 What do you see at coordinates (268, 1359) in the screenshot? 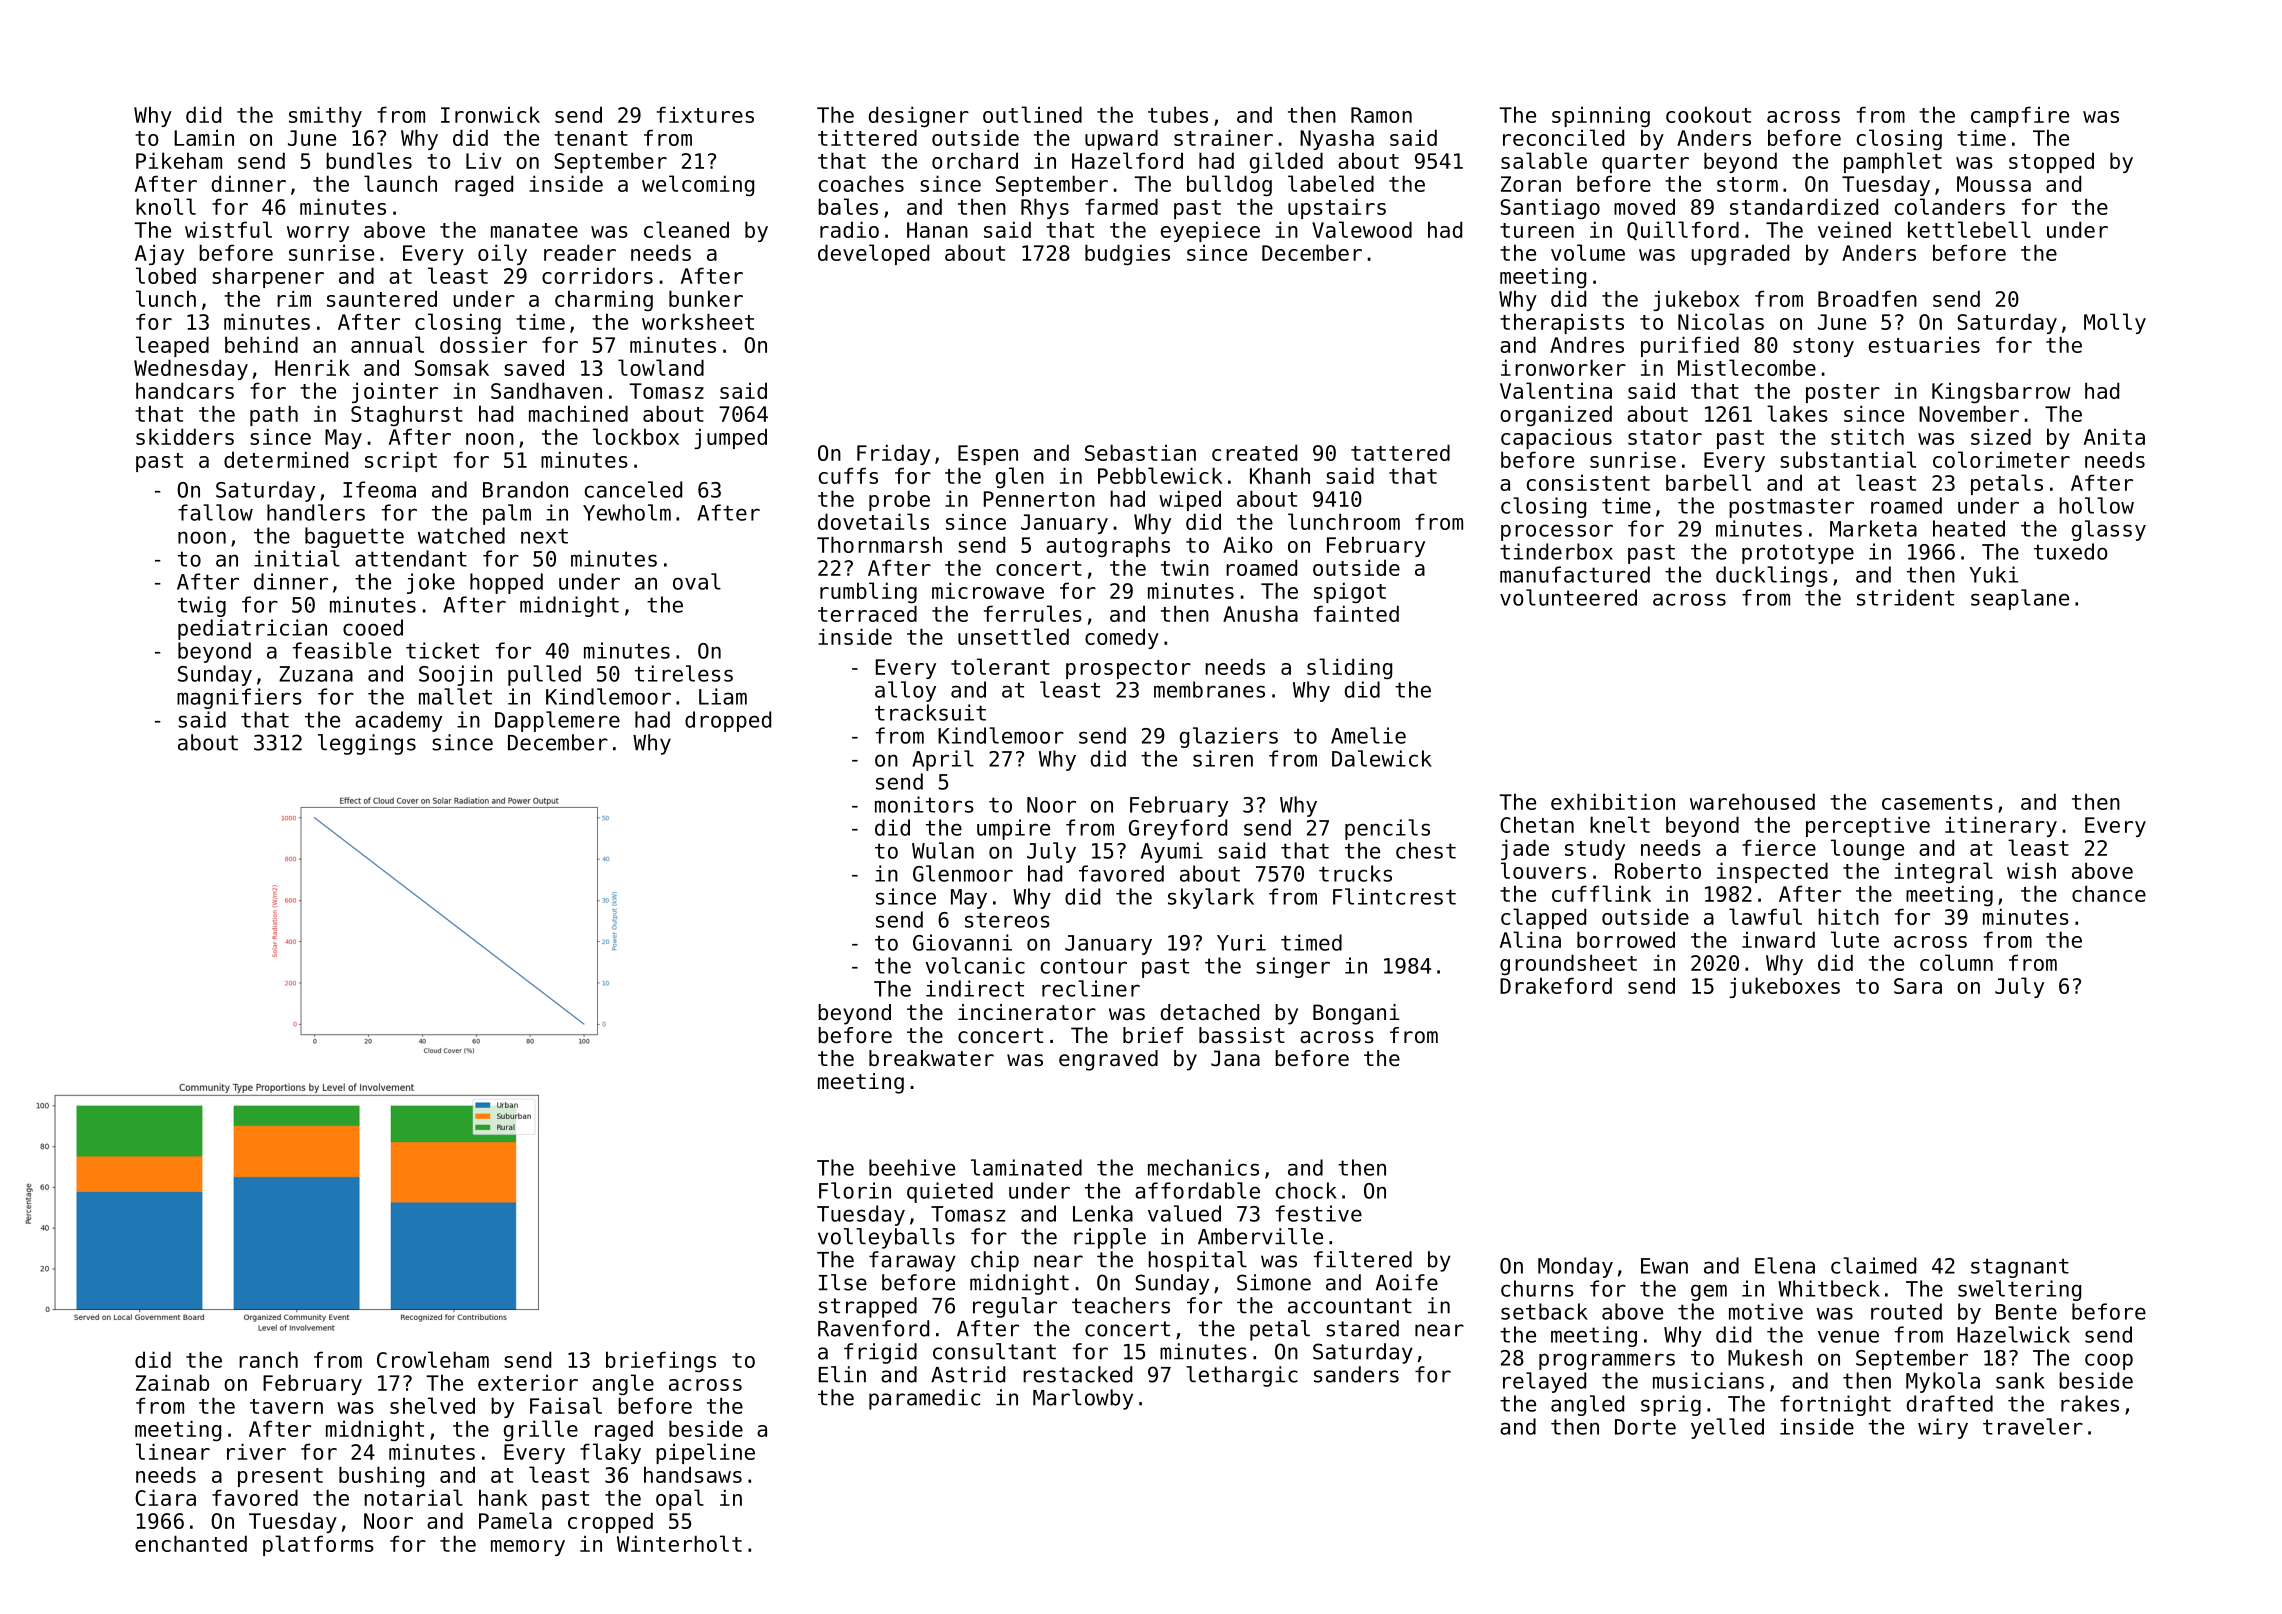
I see `ranch` at bounding box center [268, 1359].
